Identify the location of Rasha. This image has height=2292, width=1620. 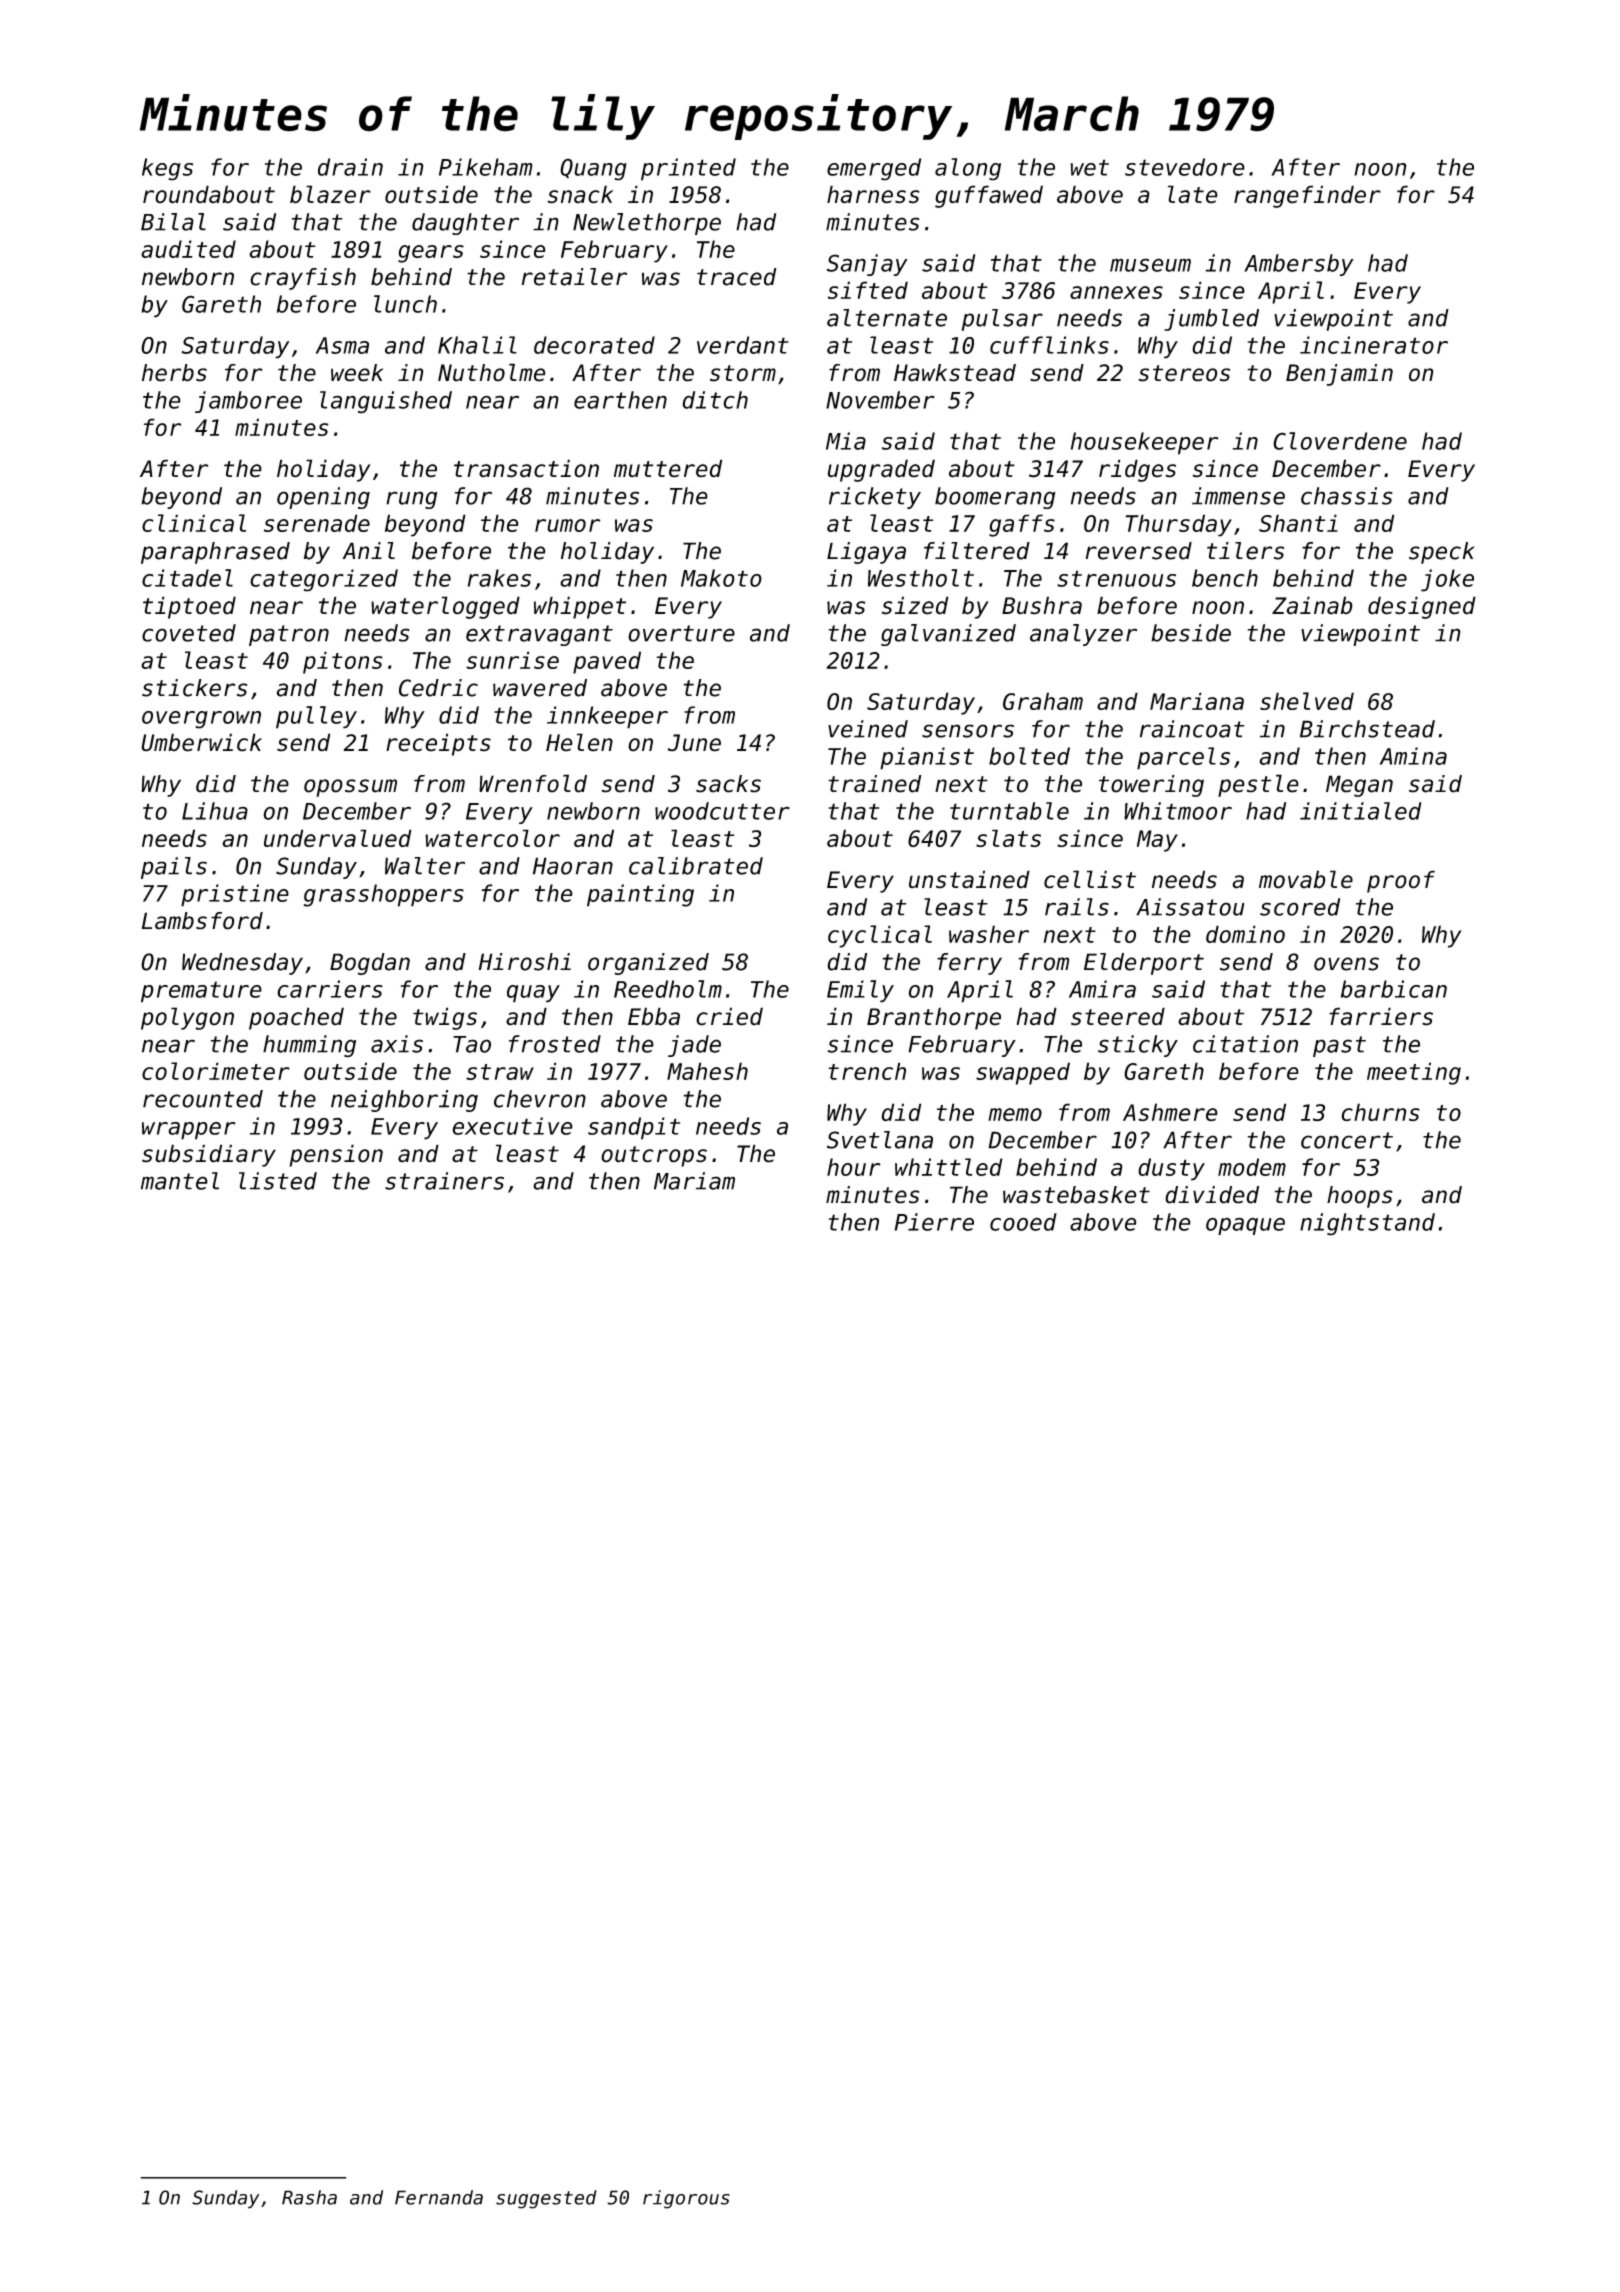
(309, 2197).
